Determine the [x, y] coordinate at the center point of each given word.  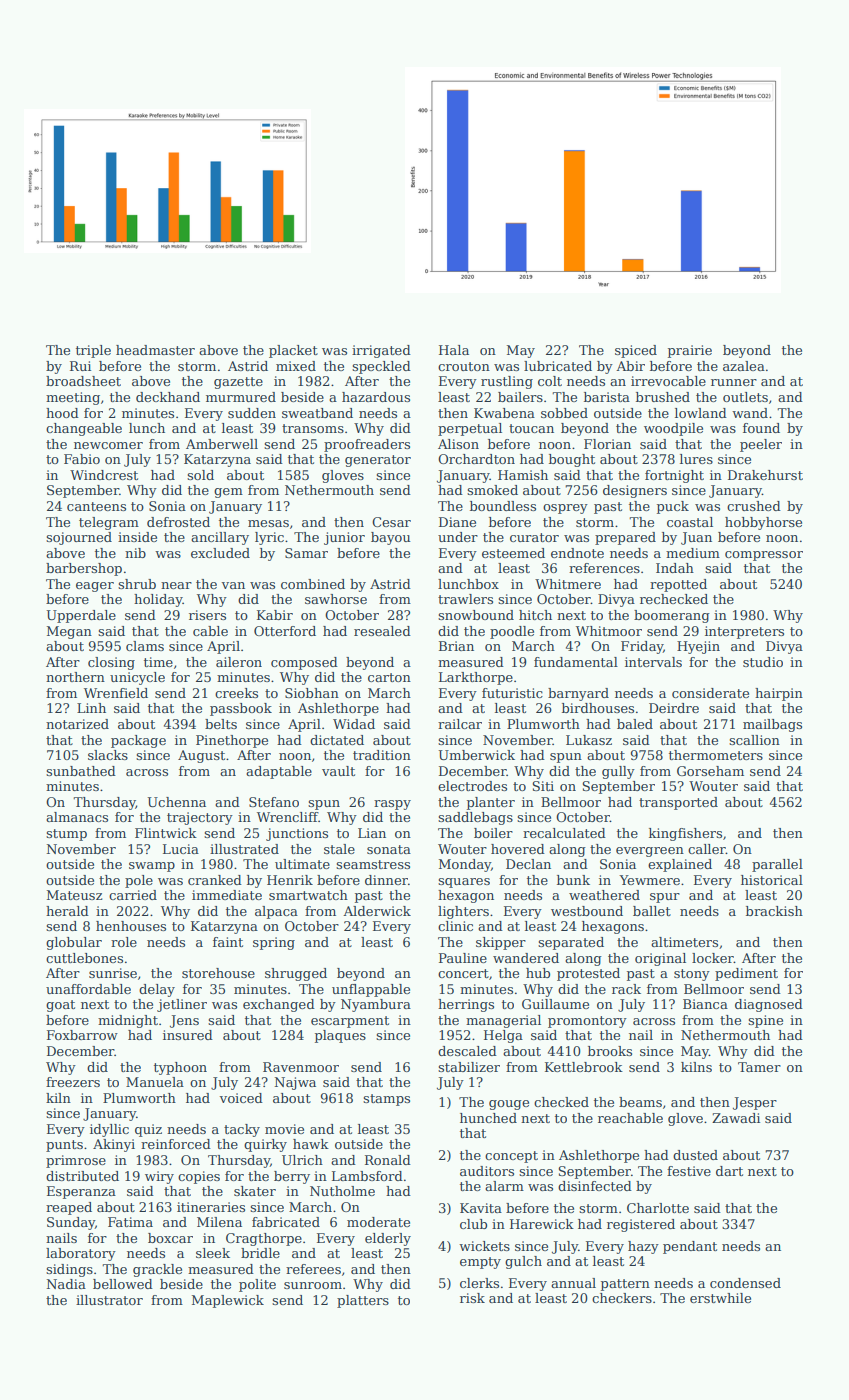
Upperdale [81, 616]
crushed [754, 506]
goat [60, 1006]
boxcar [170, 1238]
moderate [378, 1222]
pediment [746, 974]
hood [62, 413]
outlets [745, 397]
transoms [313, 428]
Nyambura [376, 1005]
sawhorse [336, 599]
